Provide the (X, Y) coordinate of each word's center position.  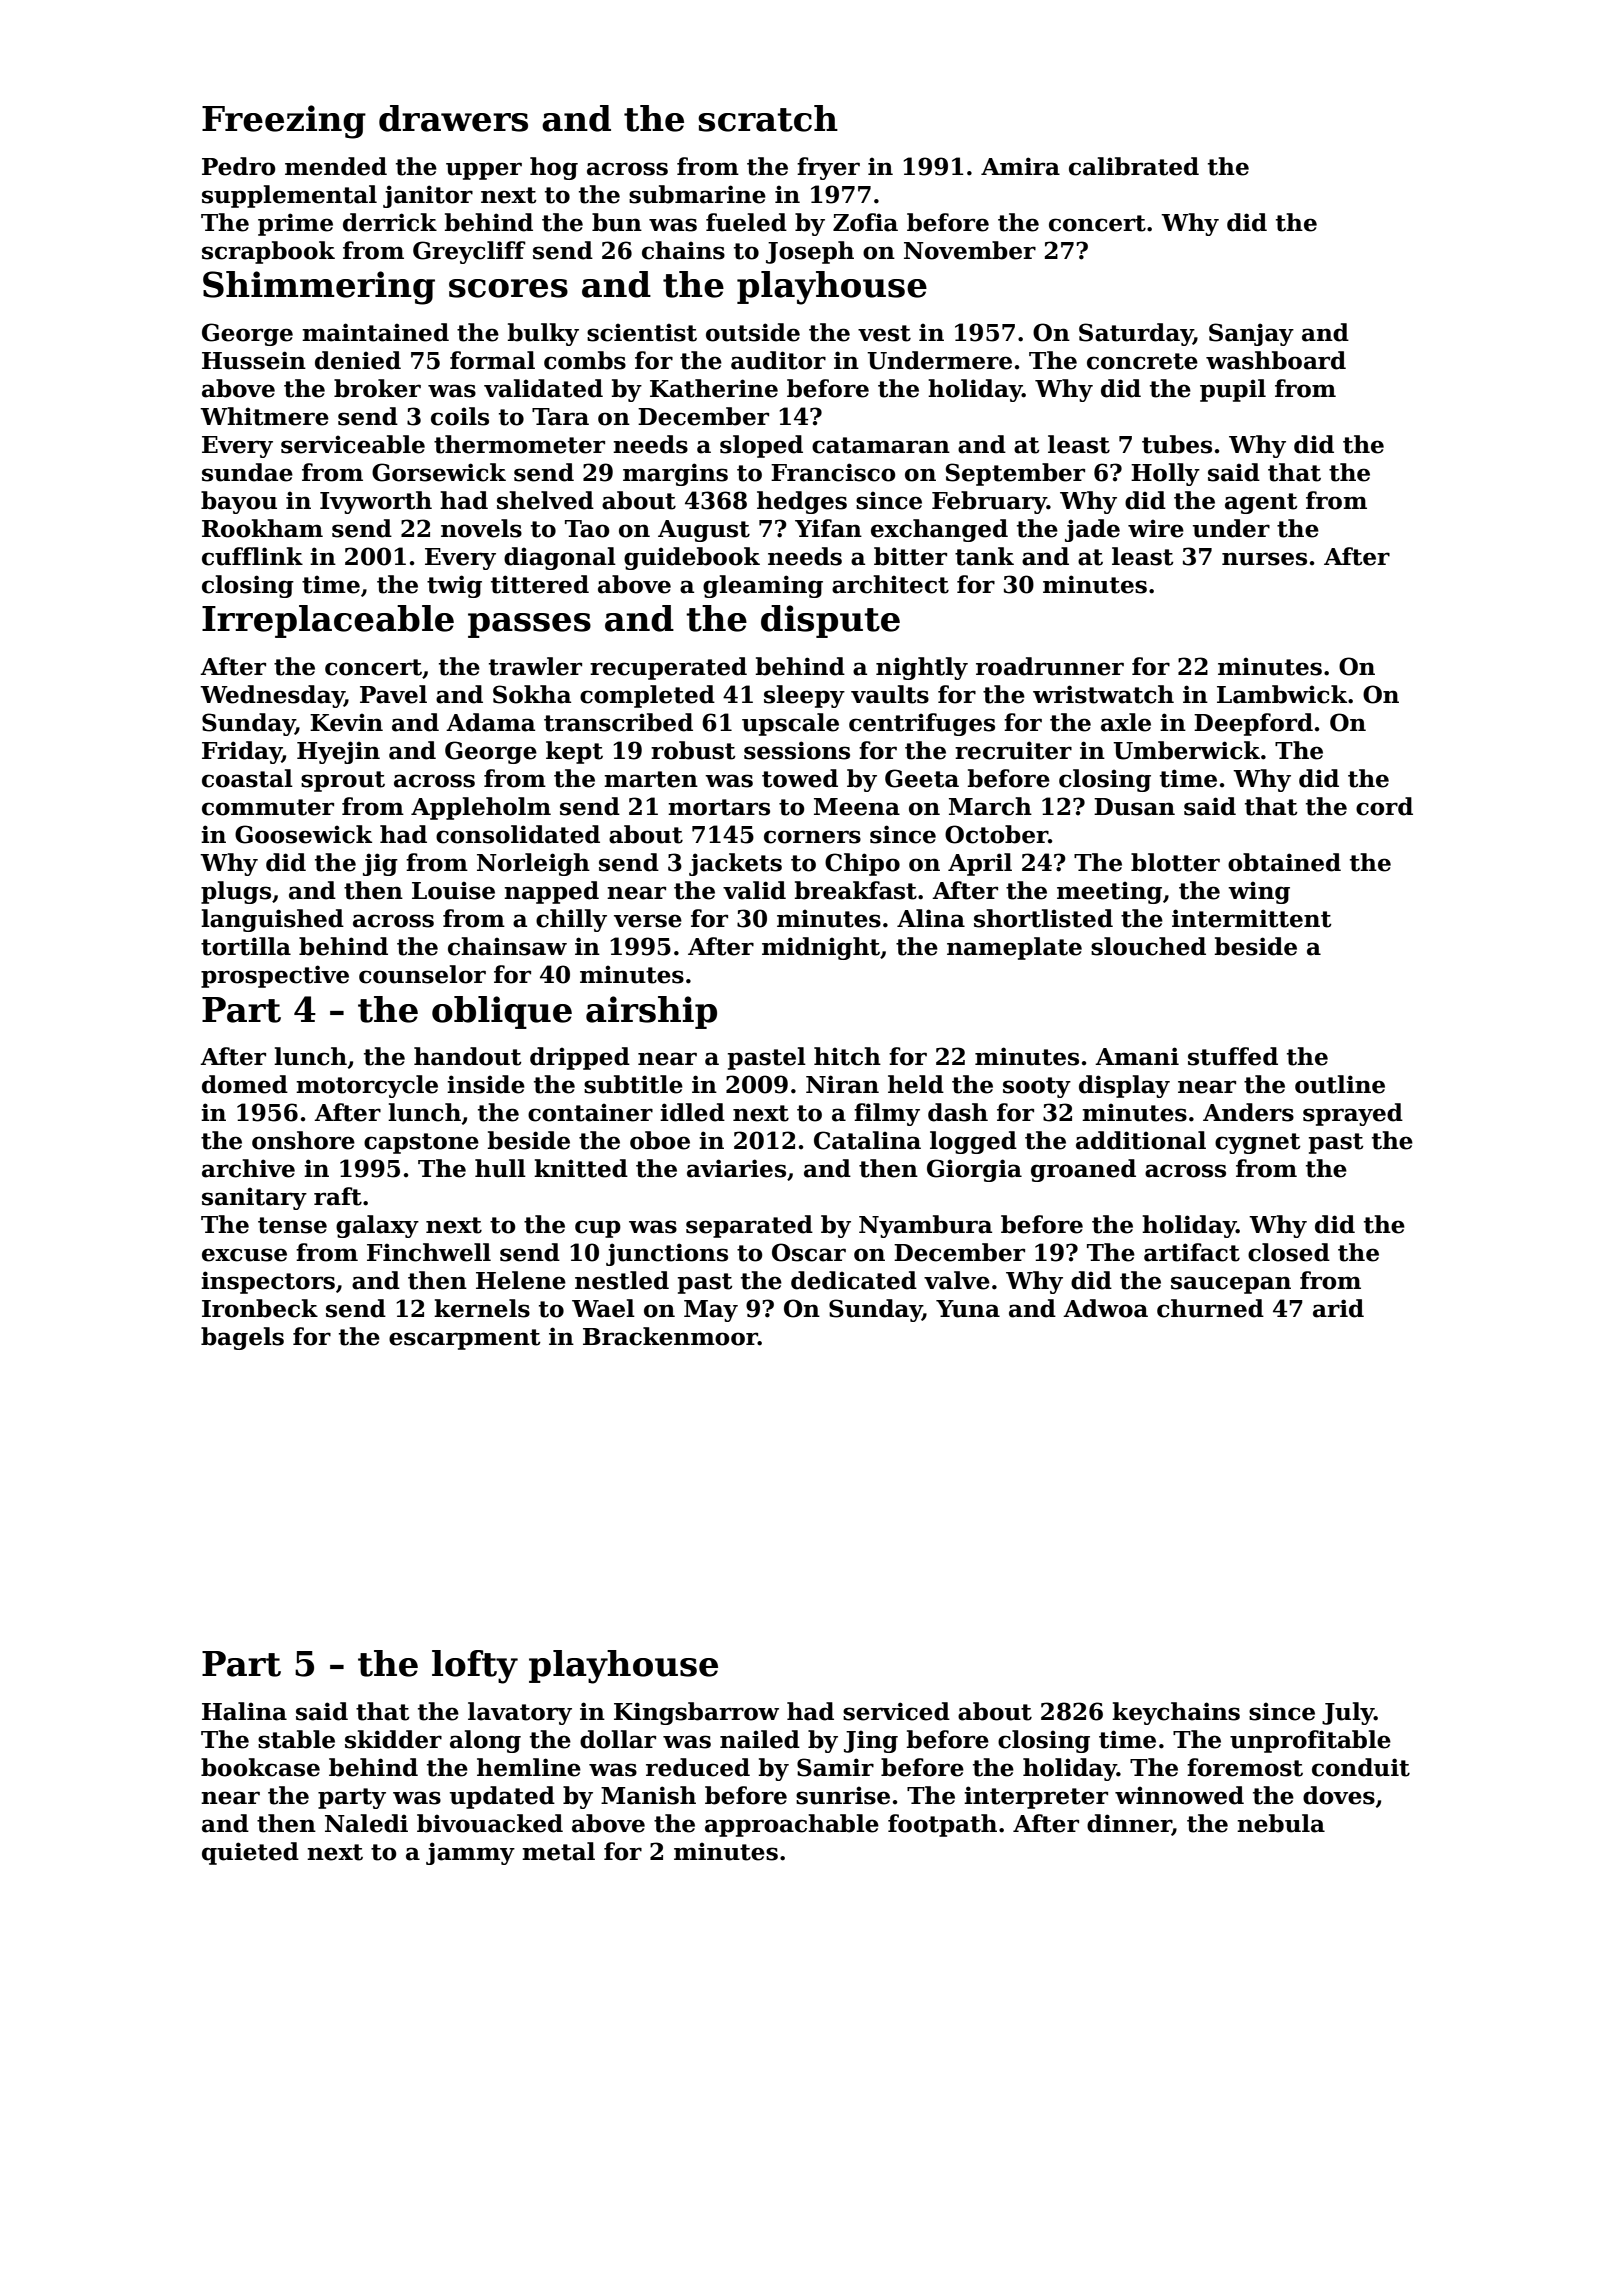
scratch (768, 118)
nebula (1281, 1823)
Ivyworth (376, 502)
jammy (470, 1853)
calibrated (1134, 166)
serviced (896, 1711)
